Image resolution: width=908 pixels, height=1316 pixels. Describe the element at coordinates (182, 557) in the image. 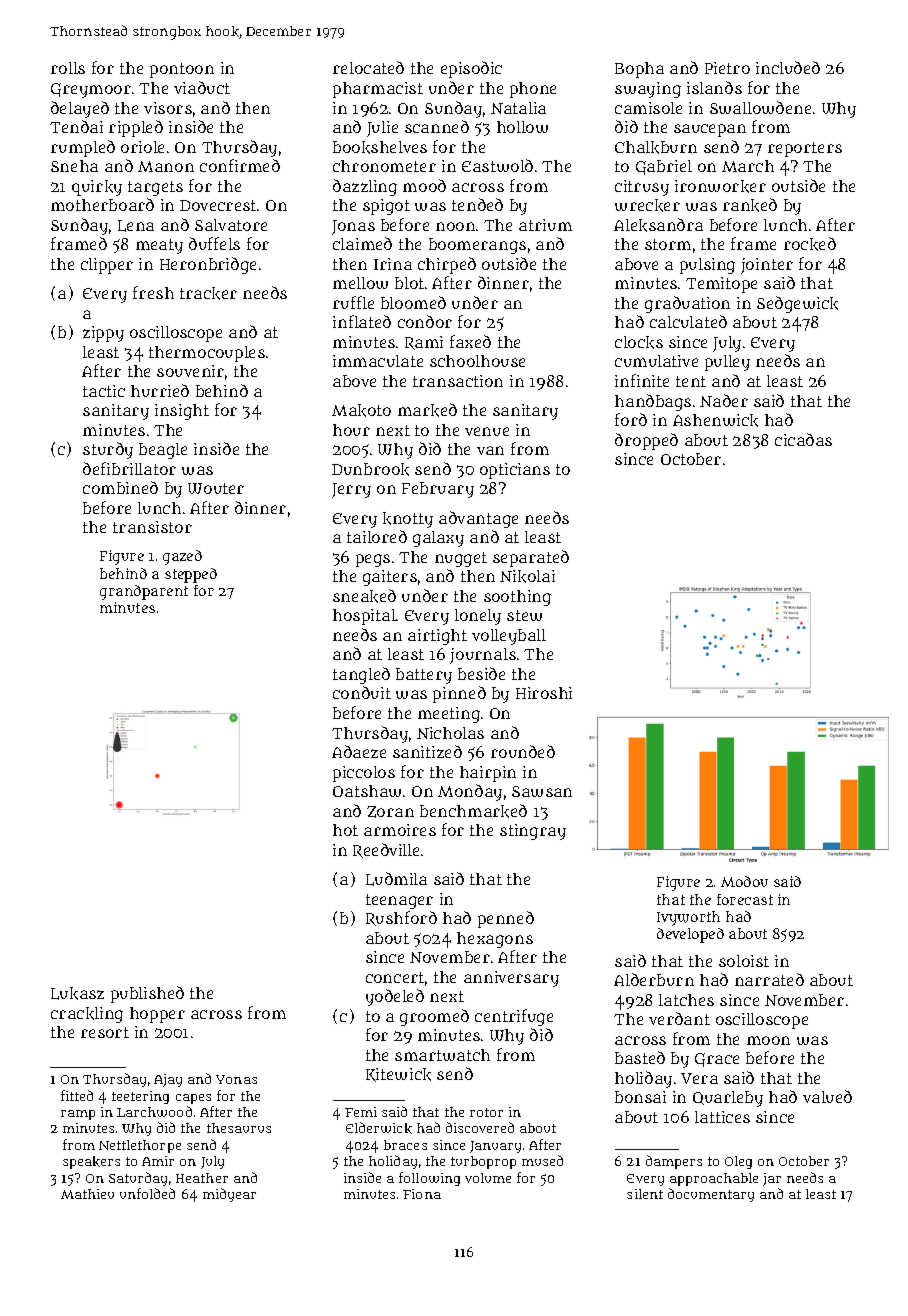

I see `gazed` at that location.
